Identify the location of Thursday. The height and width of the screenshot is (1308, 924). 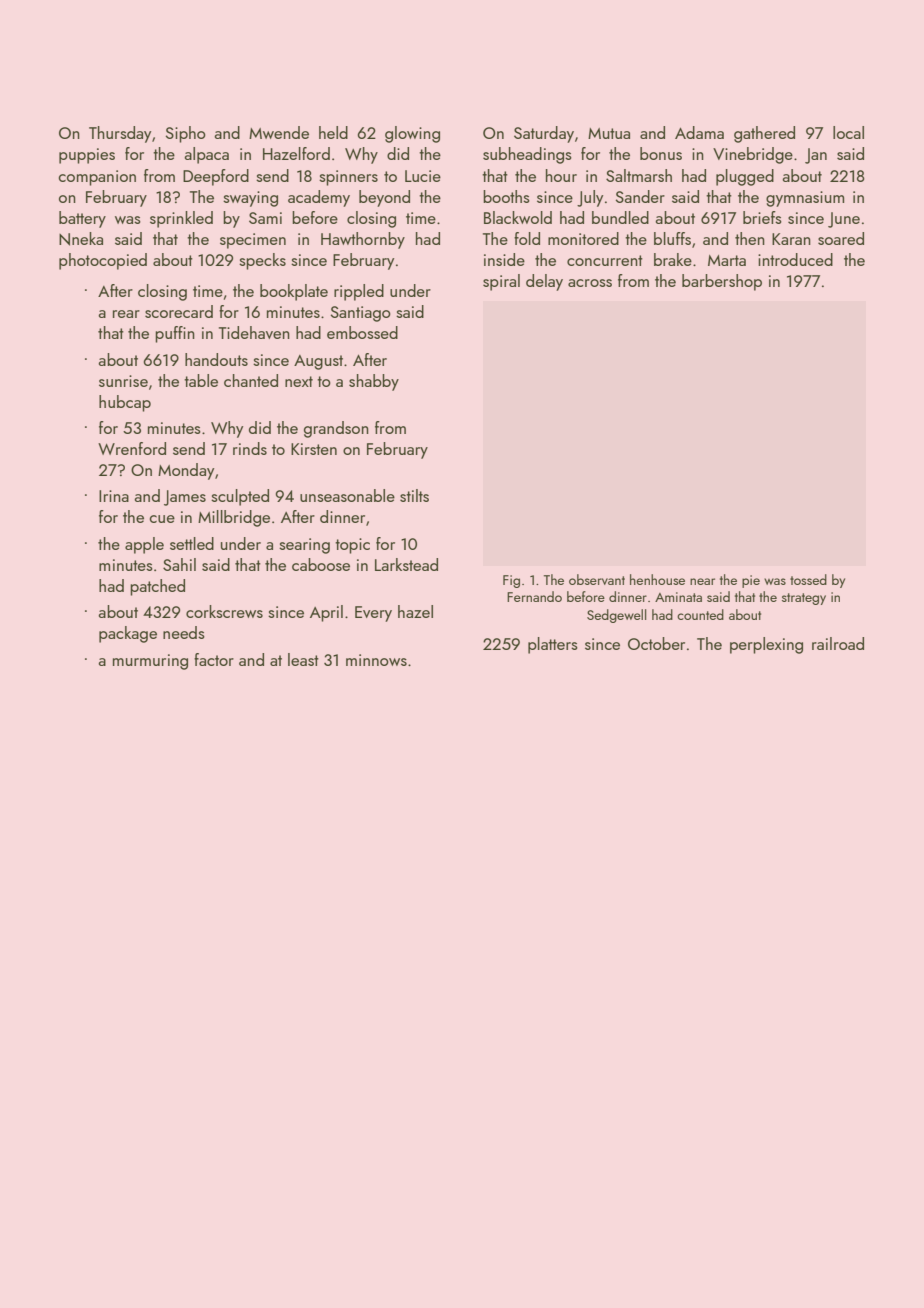
(120, 134).
